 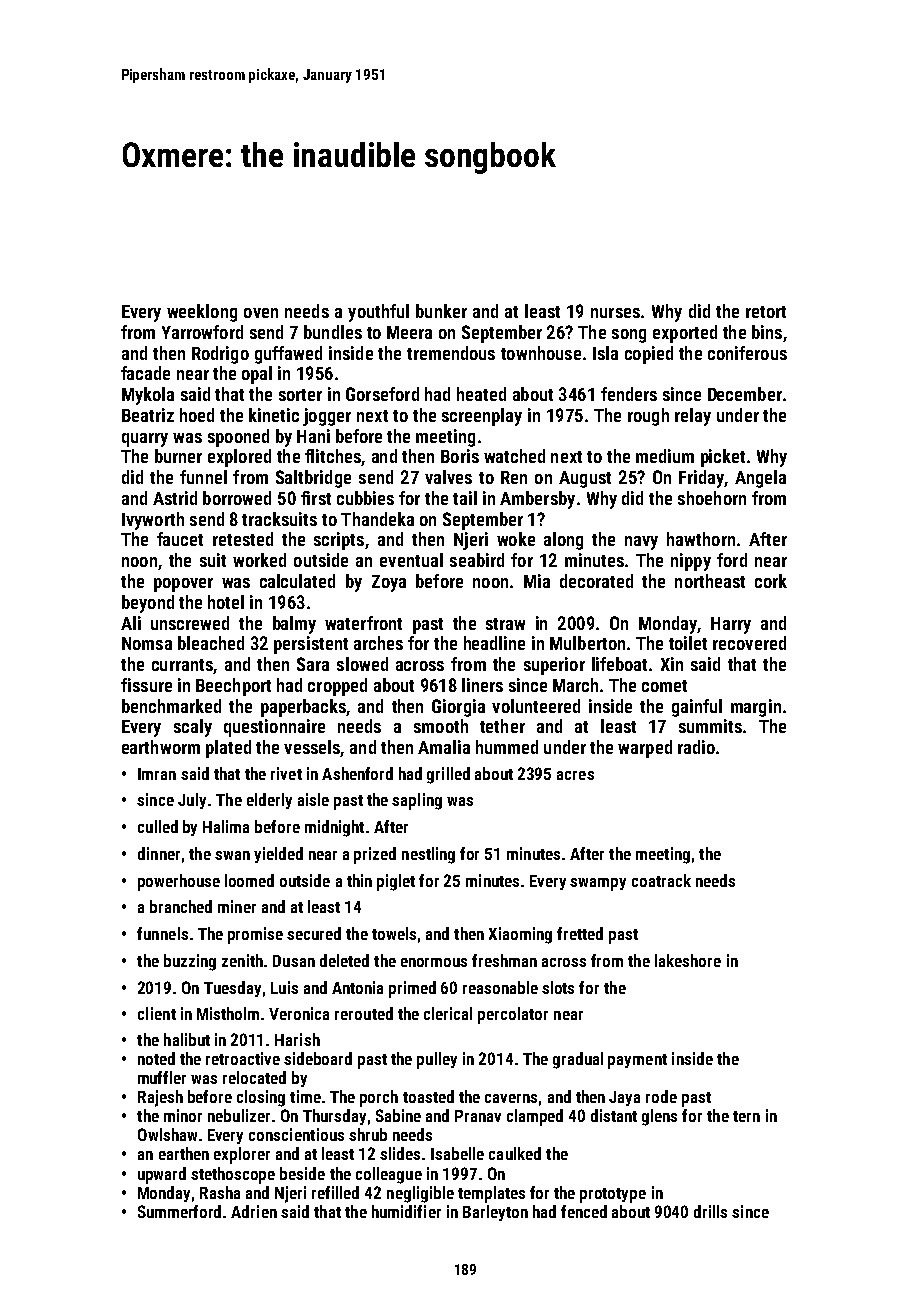 What do you see at coordinates (417, 801) in the image?
I see `sapling` at bounding box center [417, 801].
